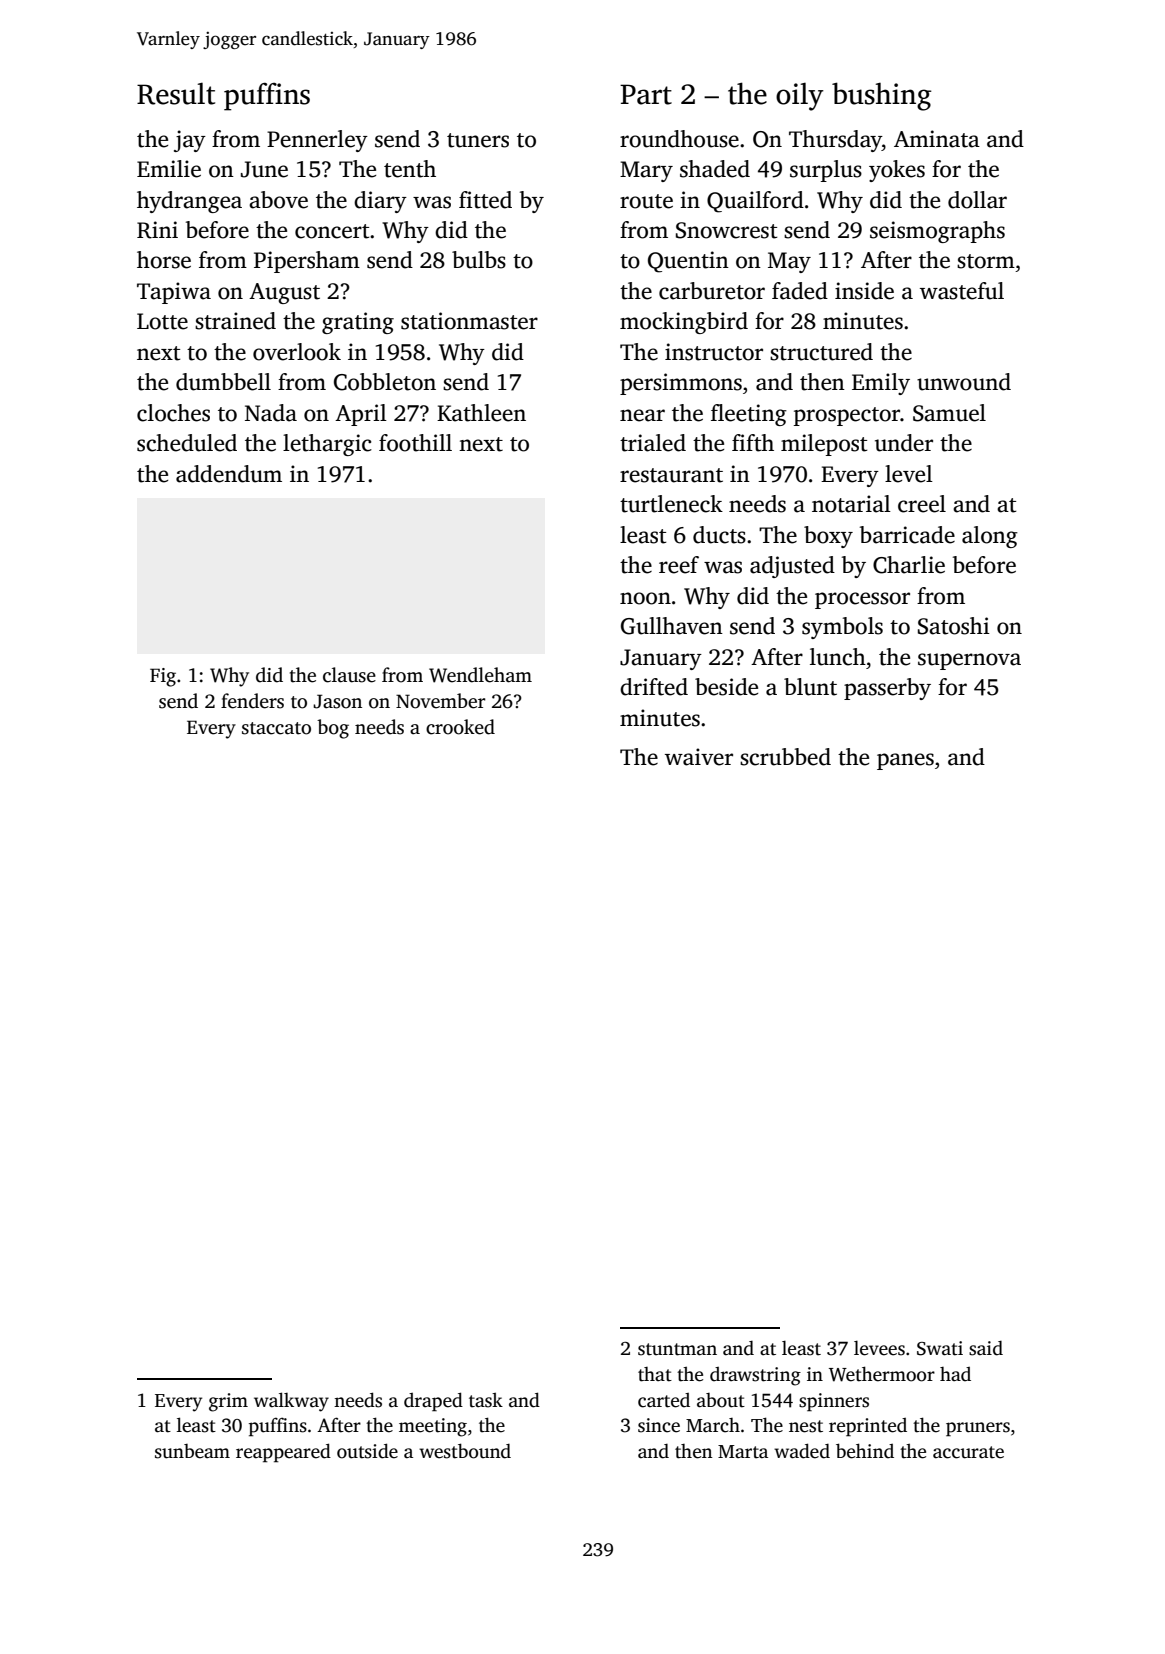 The image size is (1165, 1654). What do you see at coordinates (646, 94) in the screenshot?
I see `Part` at bounding box center [646, 94].
